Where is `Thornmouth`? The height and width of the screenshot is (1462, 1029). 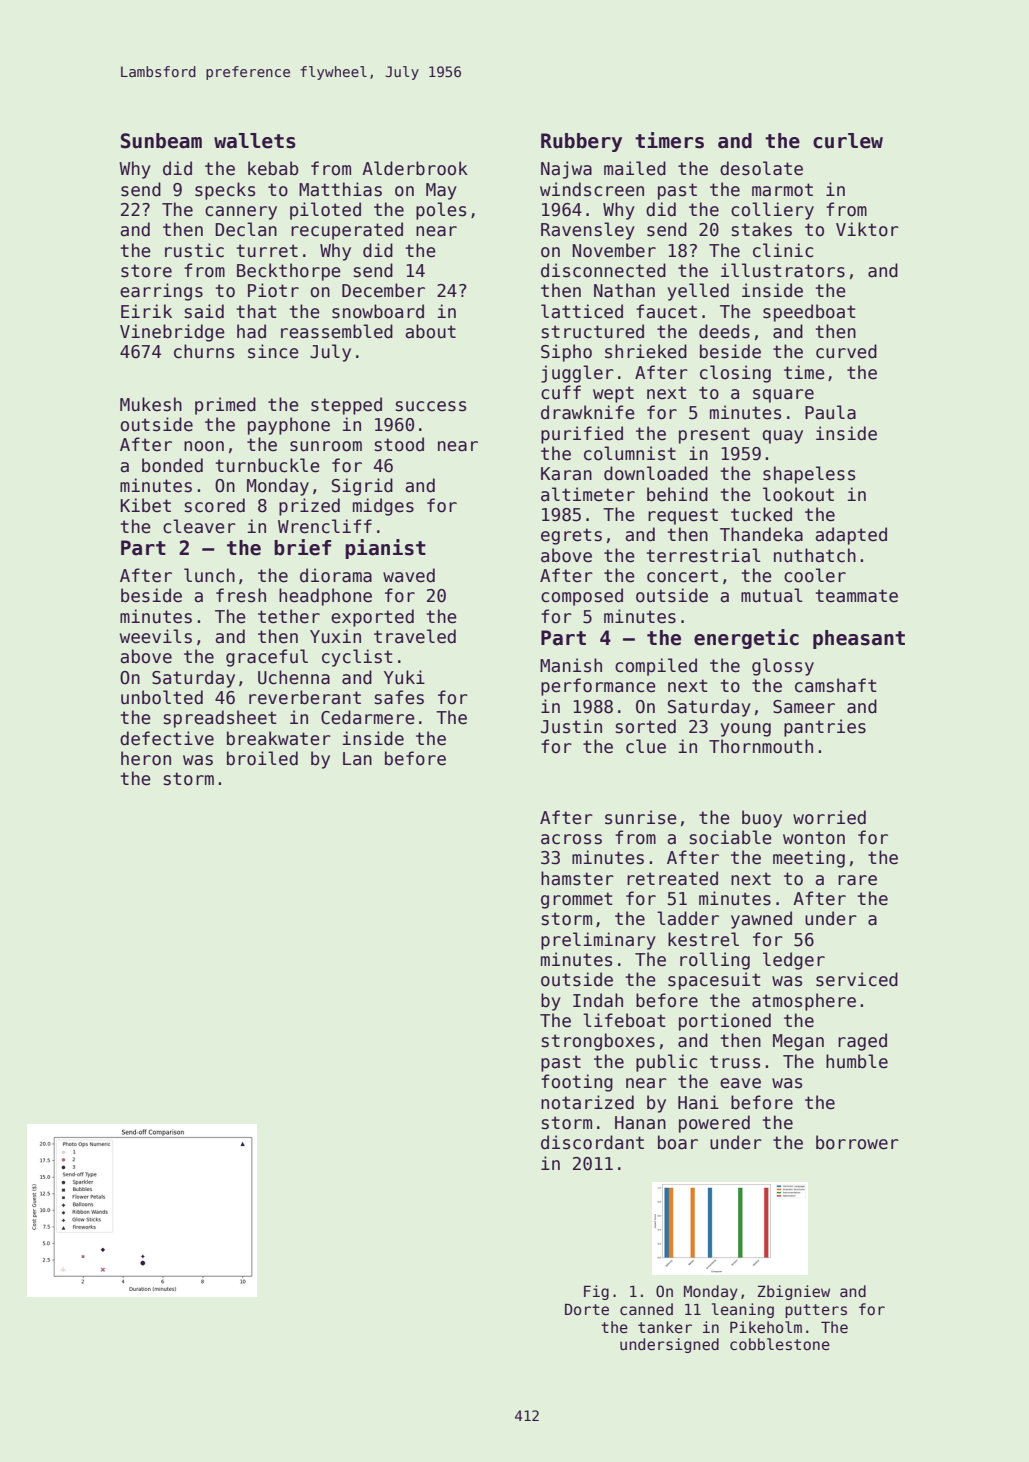
Thornmouth is located at coordinates (761, 746).
